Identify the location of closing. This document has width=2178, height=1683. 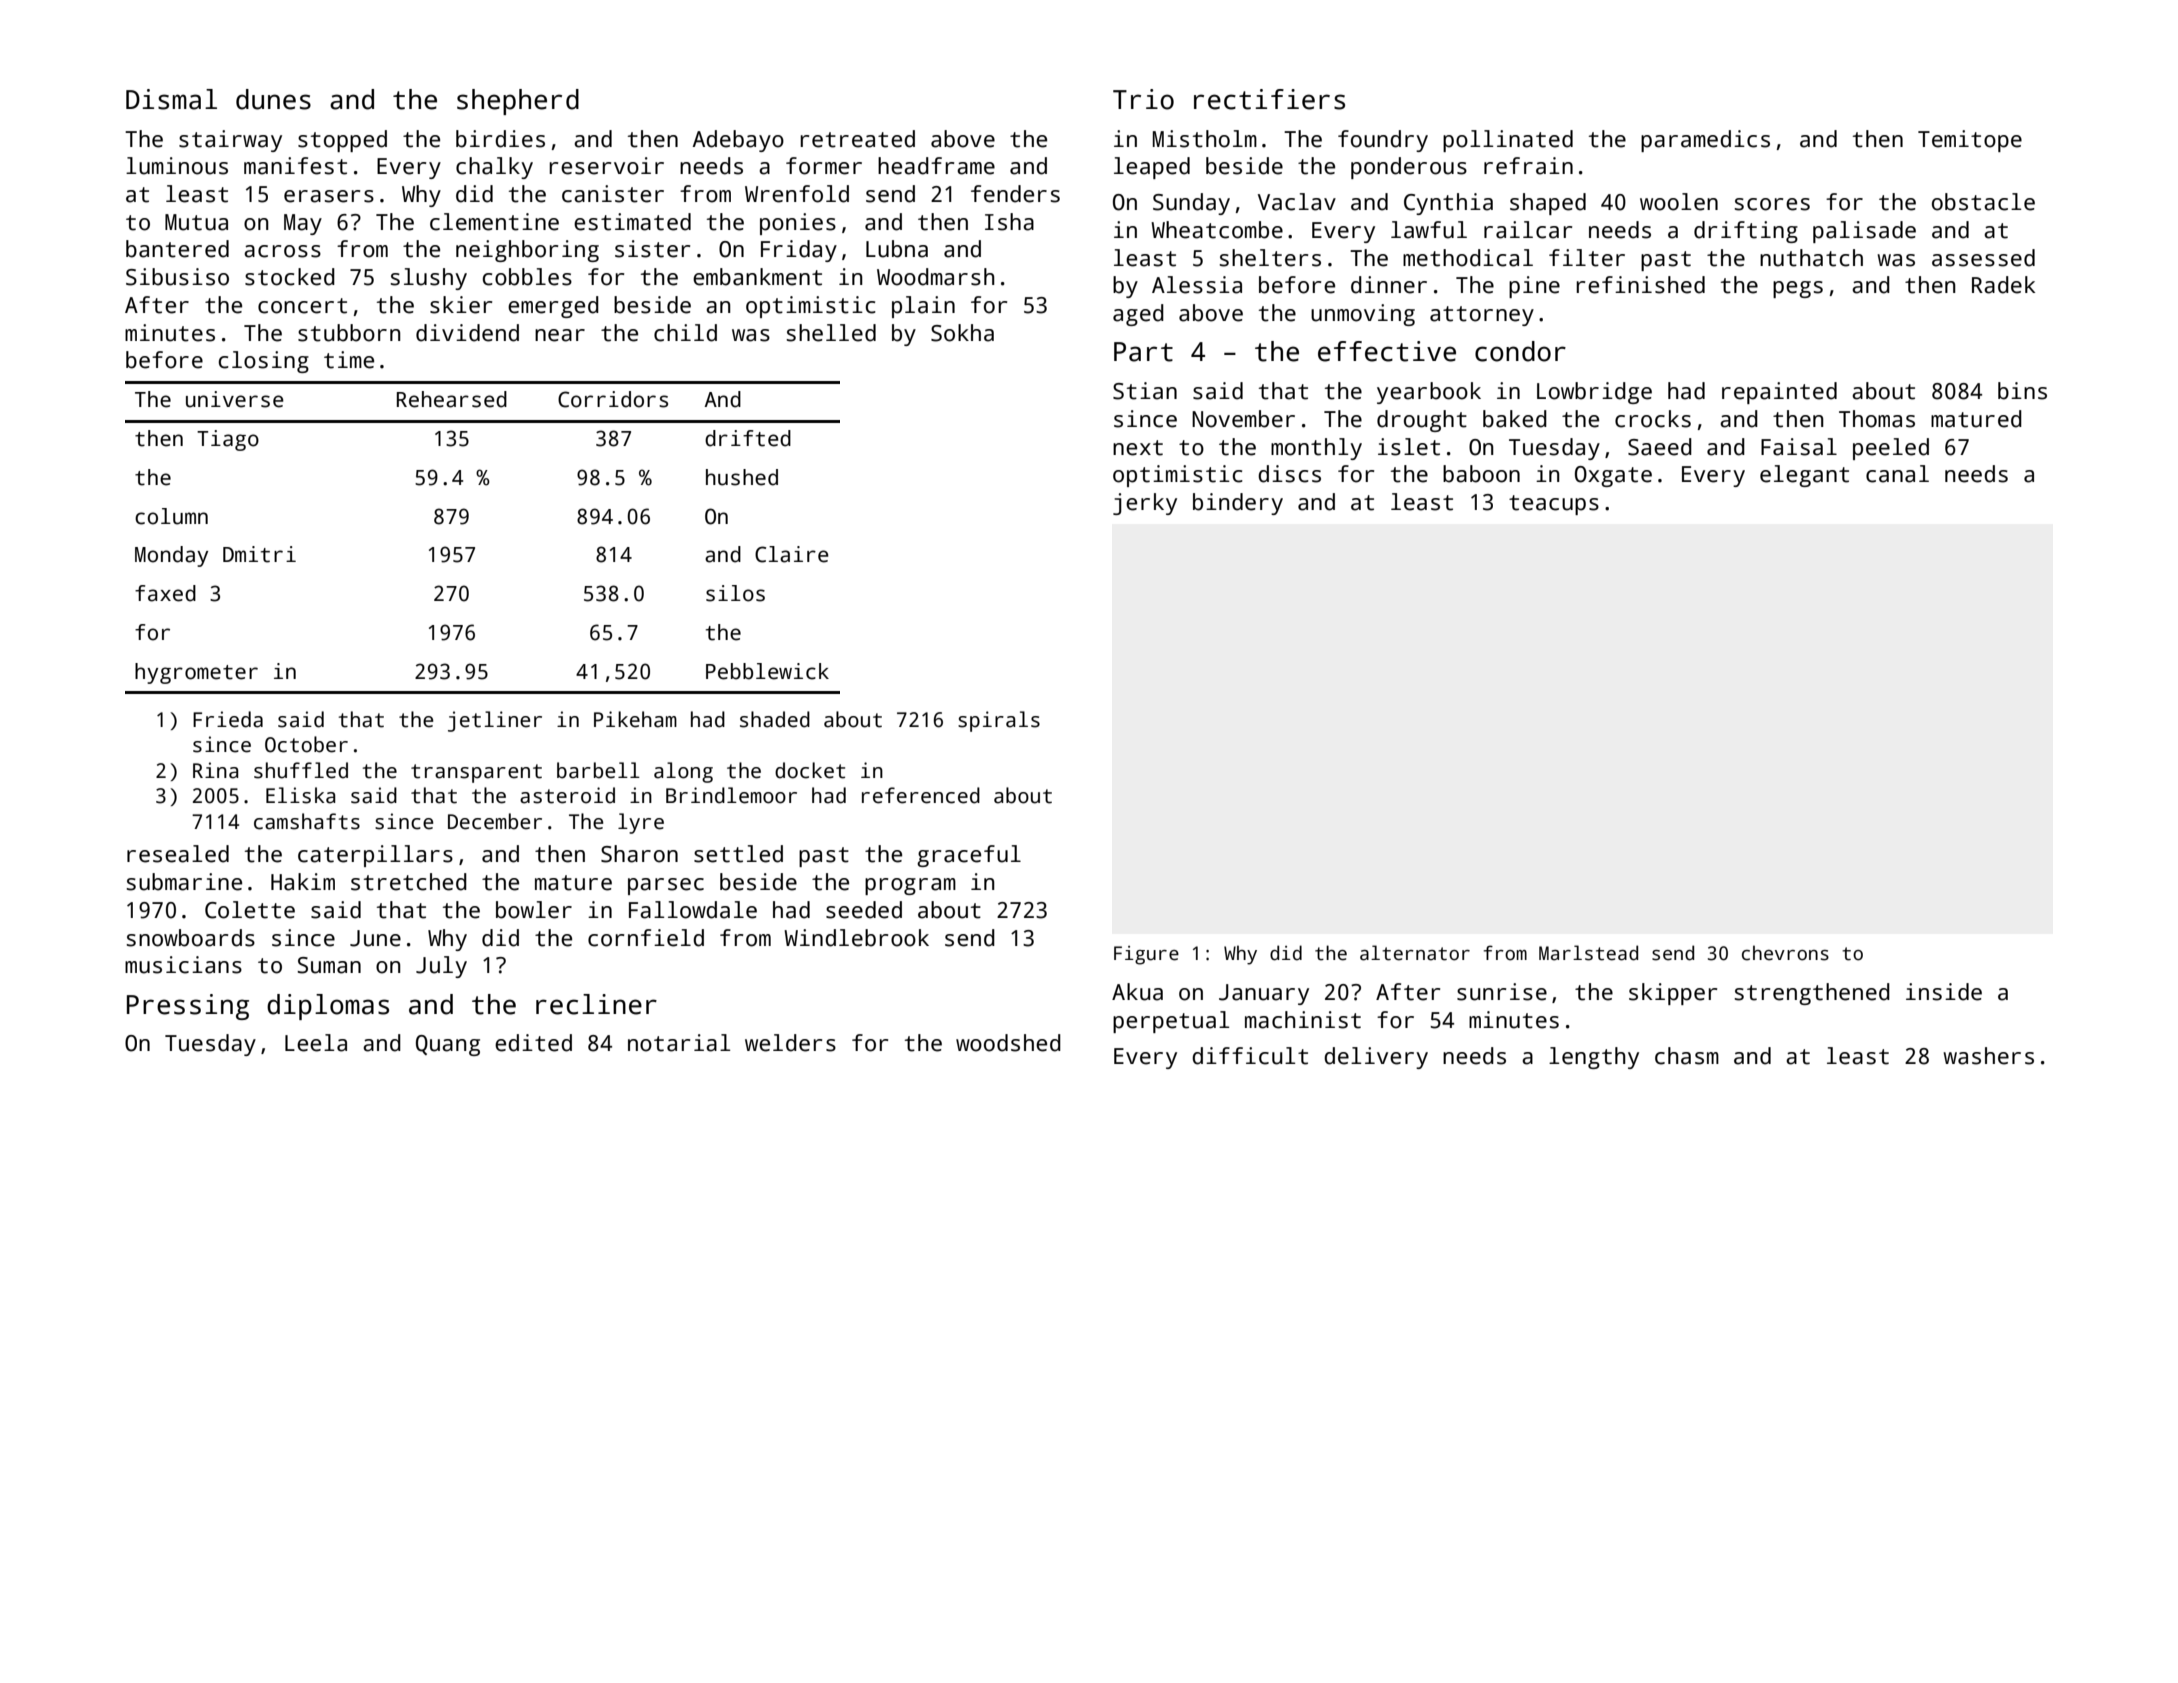
(264, 362).
